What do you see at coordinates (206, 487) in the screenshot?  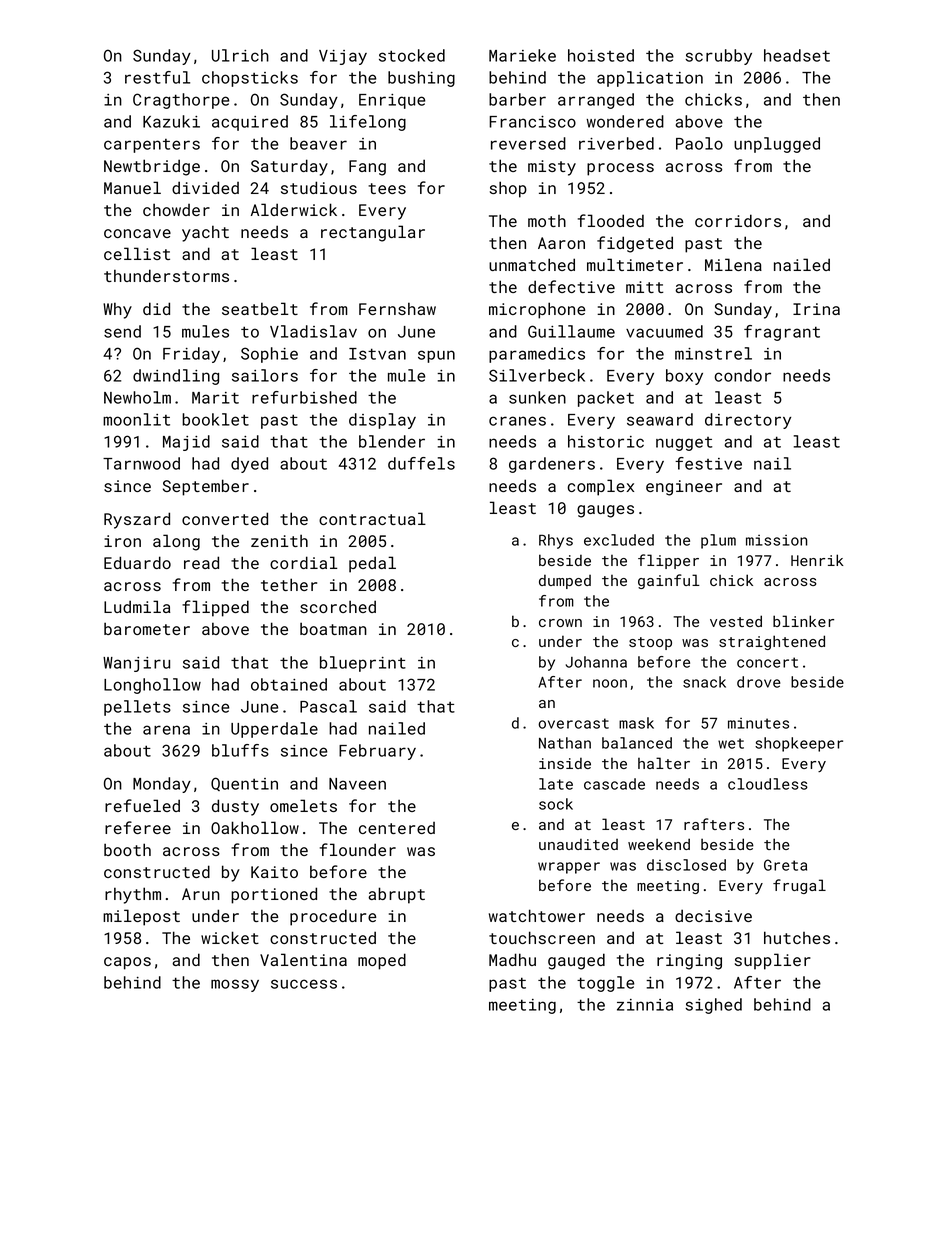 I see `September` at bounding box center [206, 487].
